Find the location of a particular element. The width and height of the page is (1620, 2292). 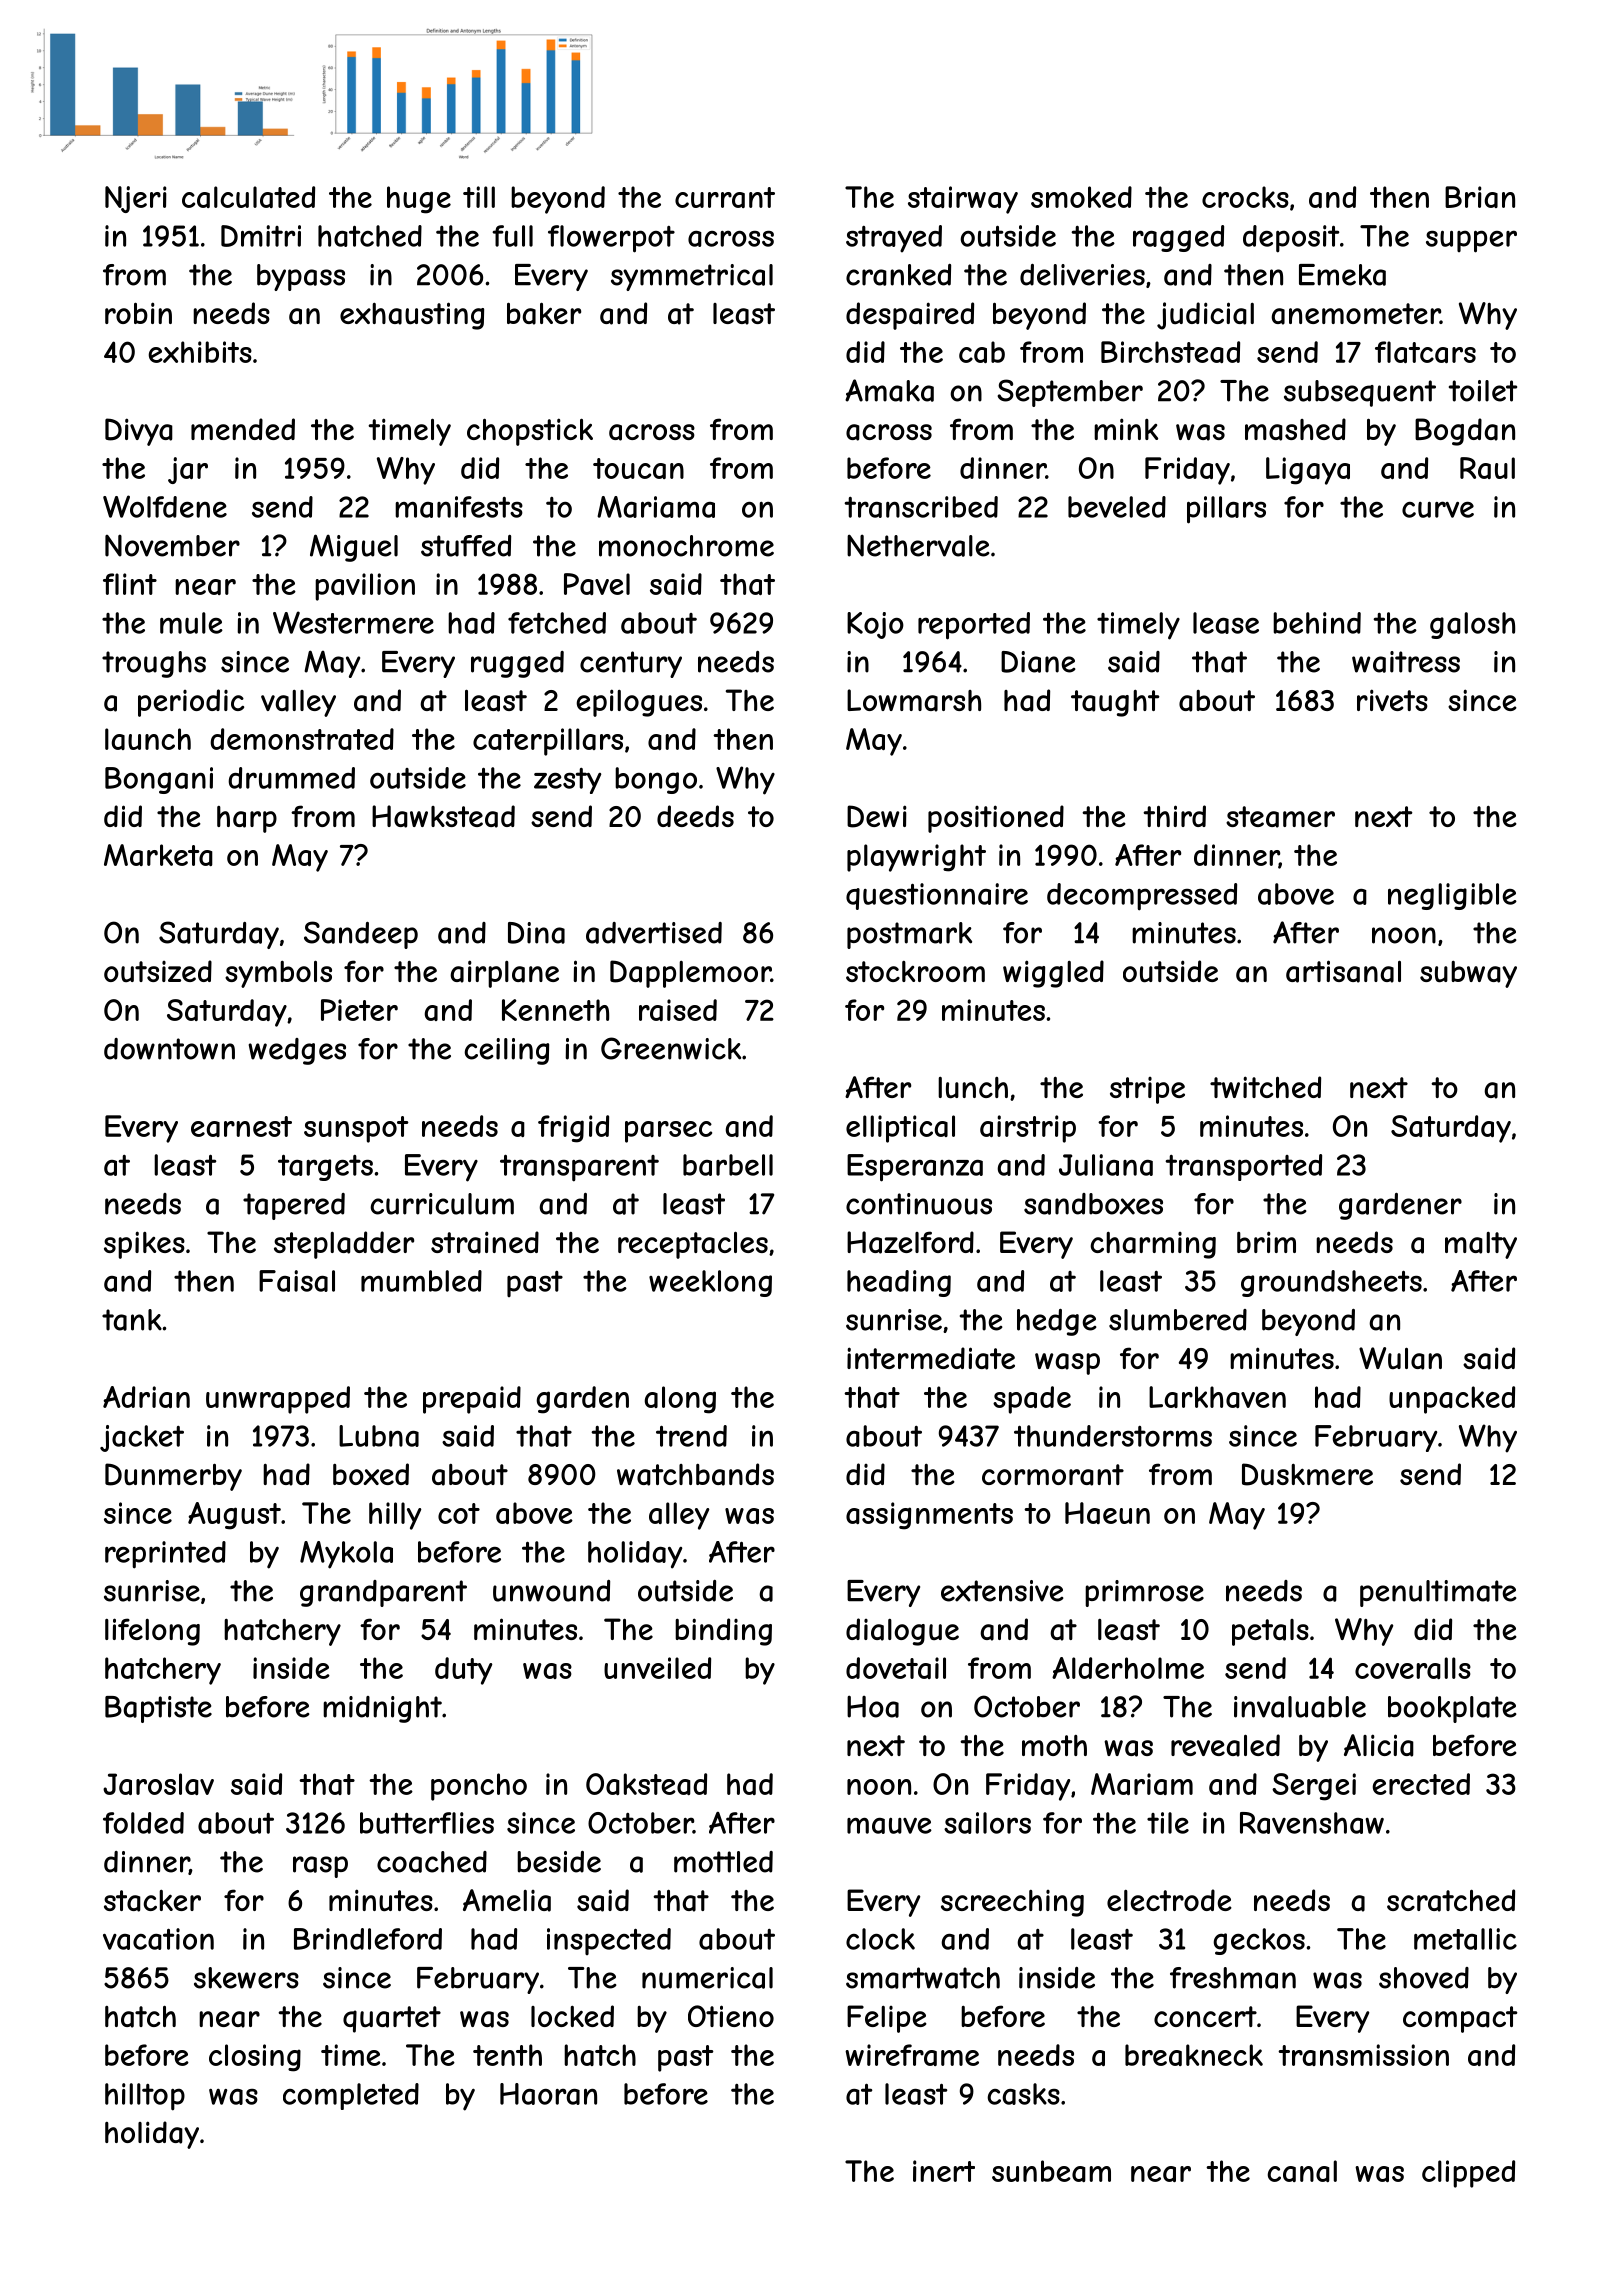

outsized is located at coordinates (158, 971).
